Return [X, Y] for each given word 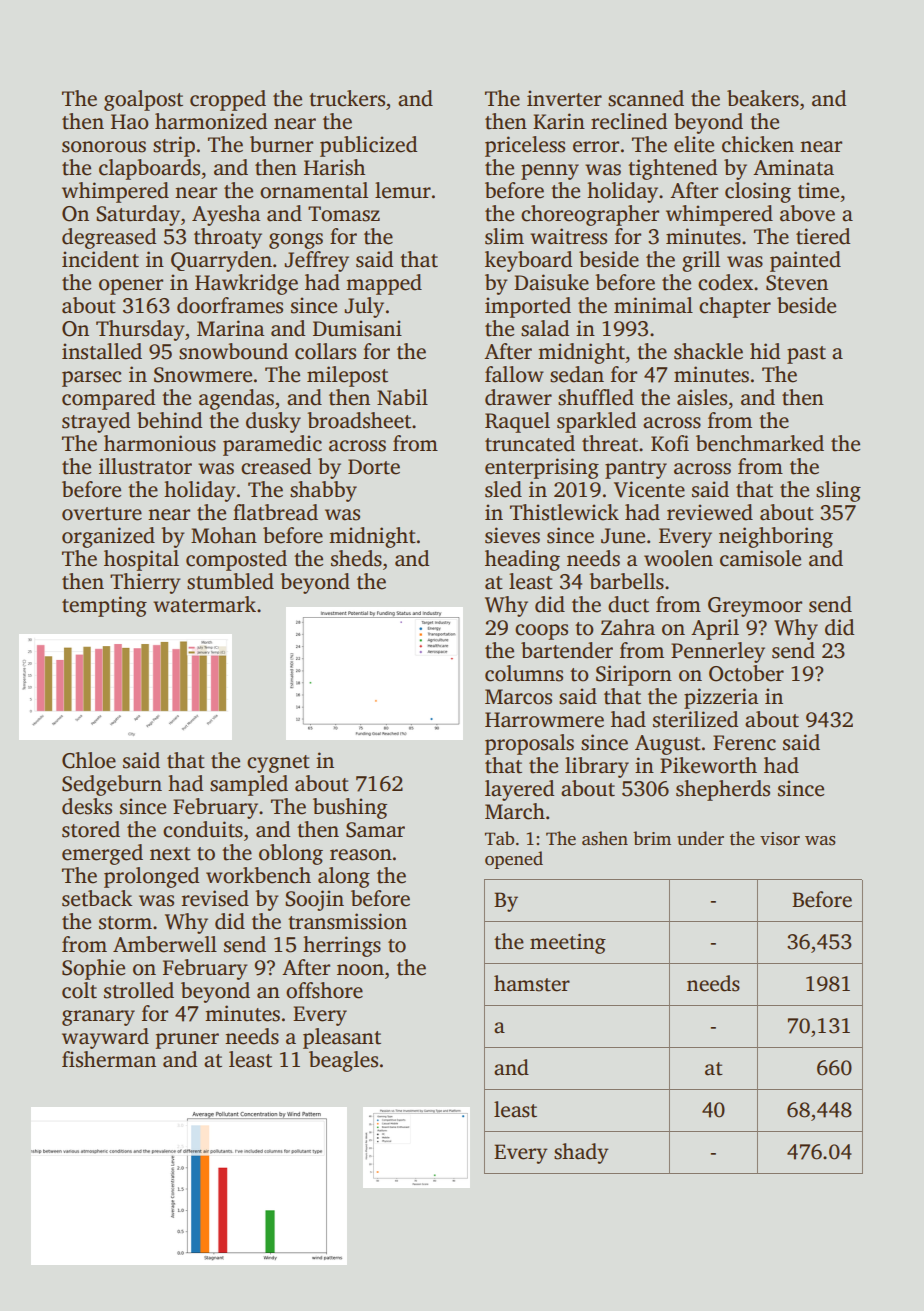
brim [652, 838]
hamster [532, 983]
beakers [763, 98]
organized [108, 537]
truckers [347, 98]
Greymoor [755, 607]
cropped [228, 100]
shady [581, 1153]
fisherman [109, 1059]
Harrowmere [544, 720]
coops [541, 632]
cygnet [278, 764]
